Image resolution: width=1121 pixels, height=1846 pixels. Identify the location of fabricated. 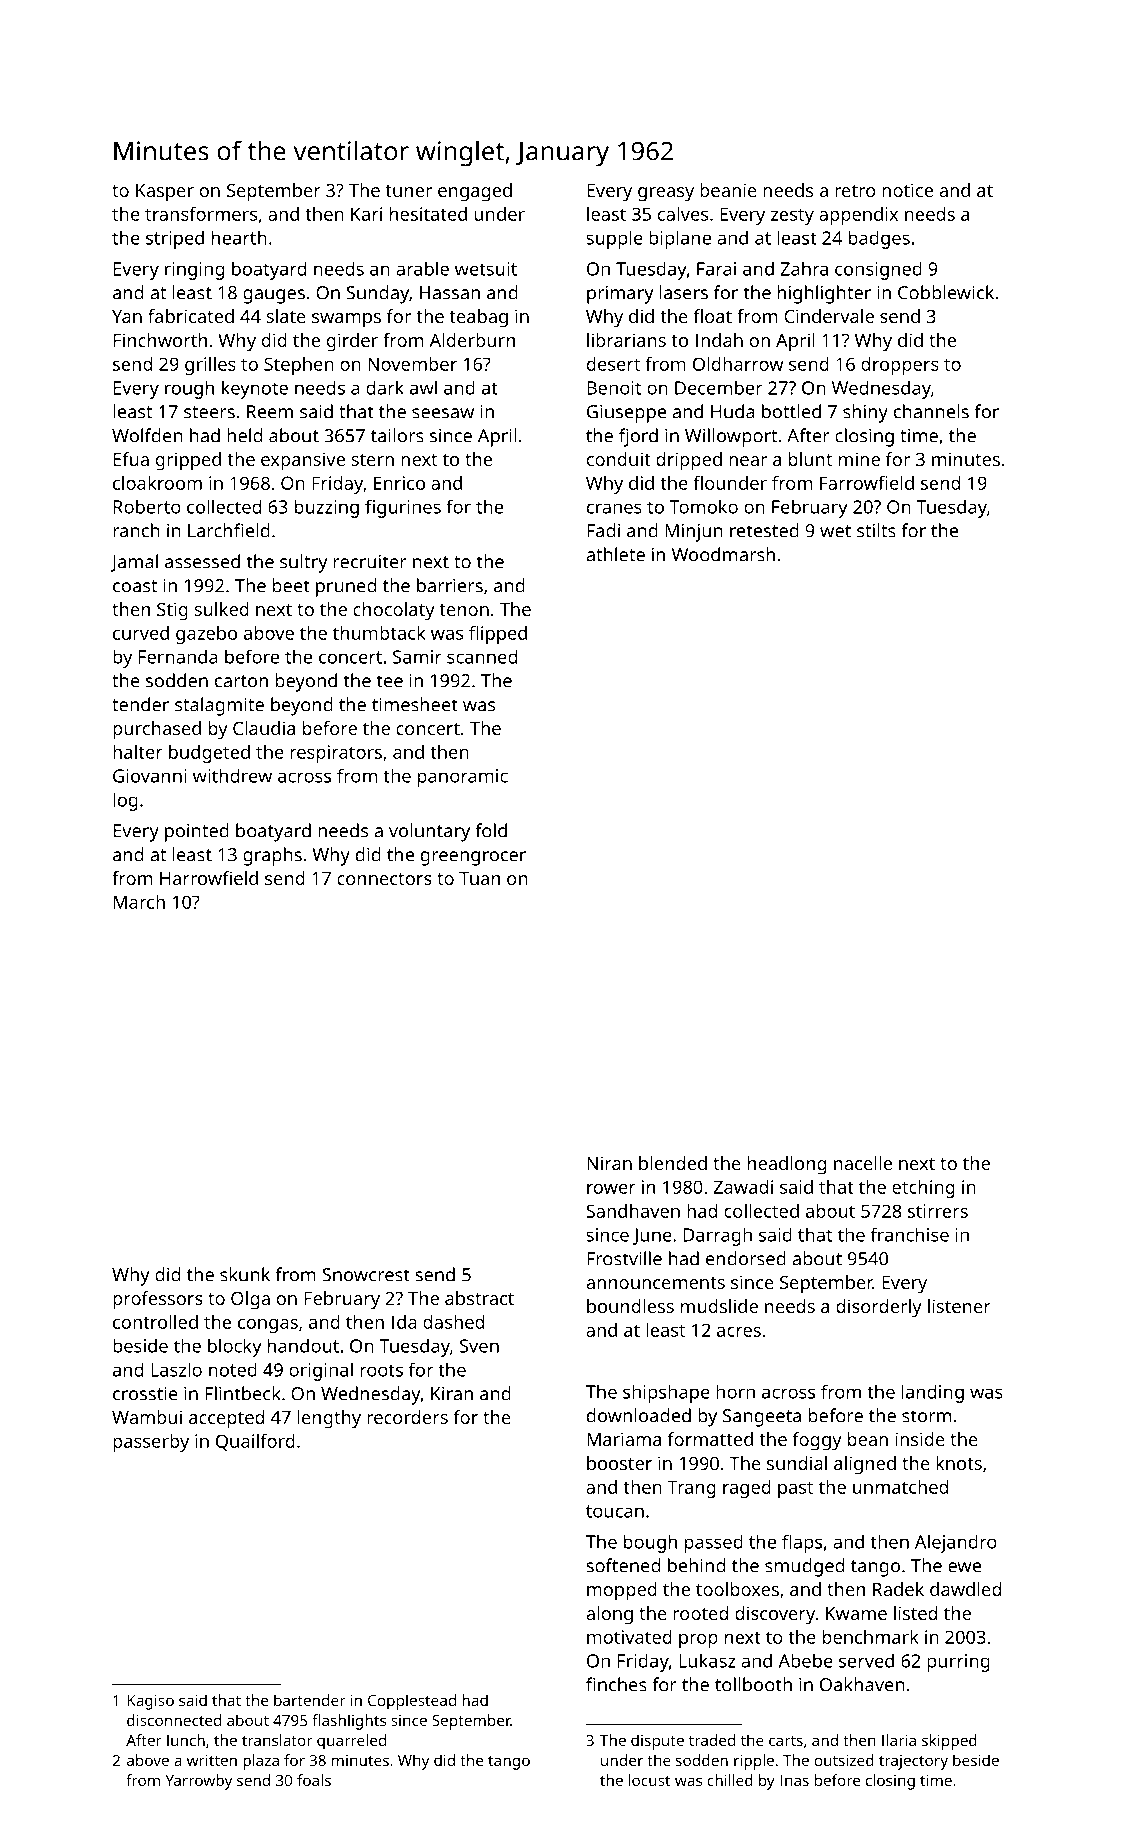
(191, 316).
